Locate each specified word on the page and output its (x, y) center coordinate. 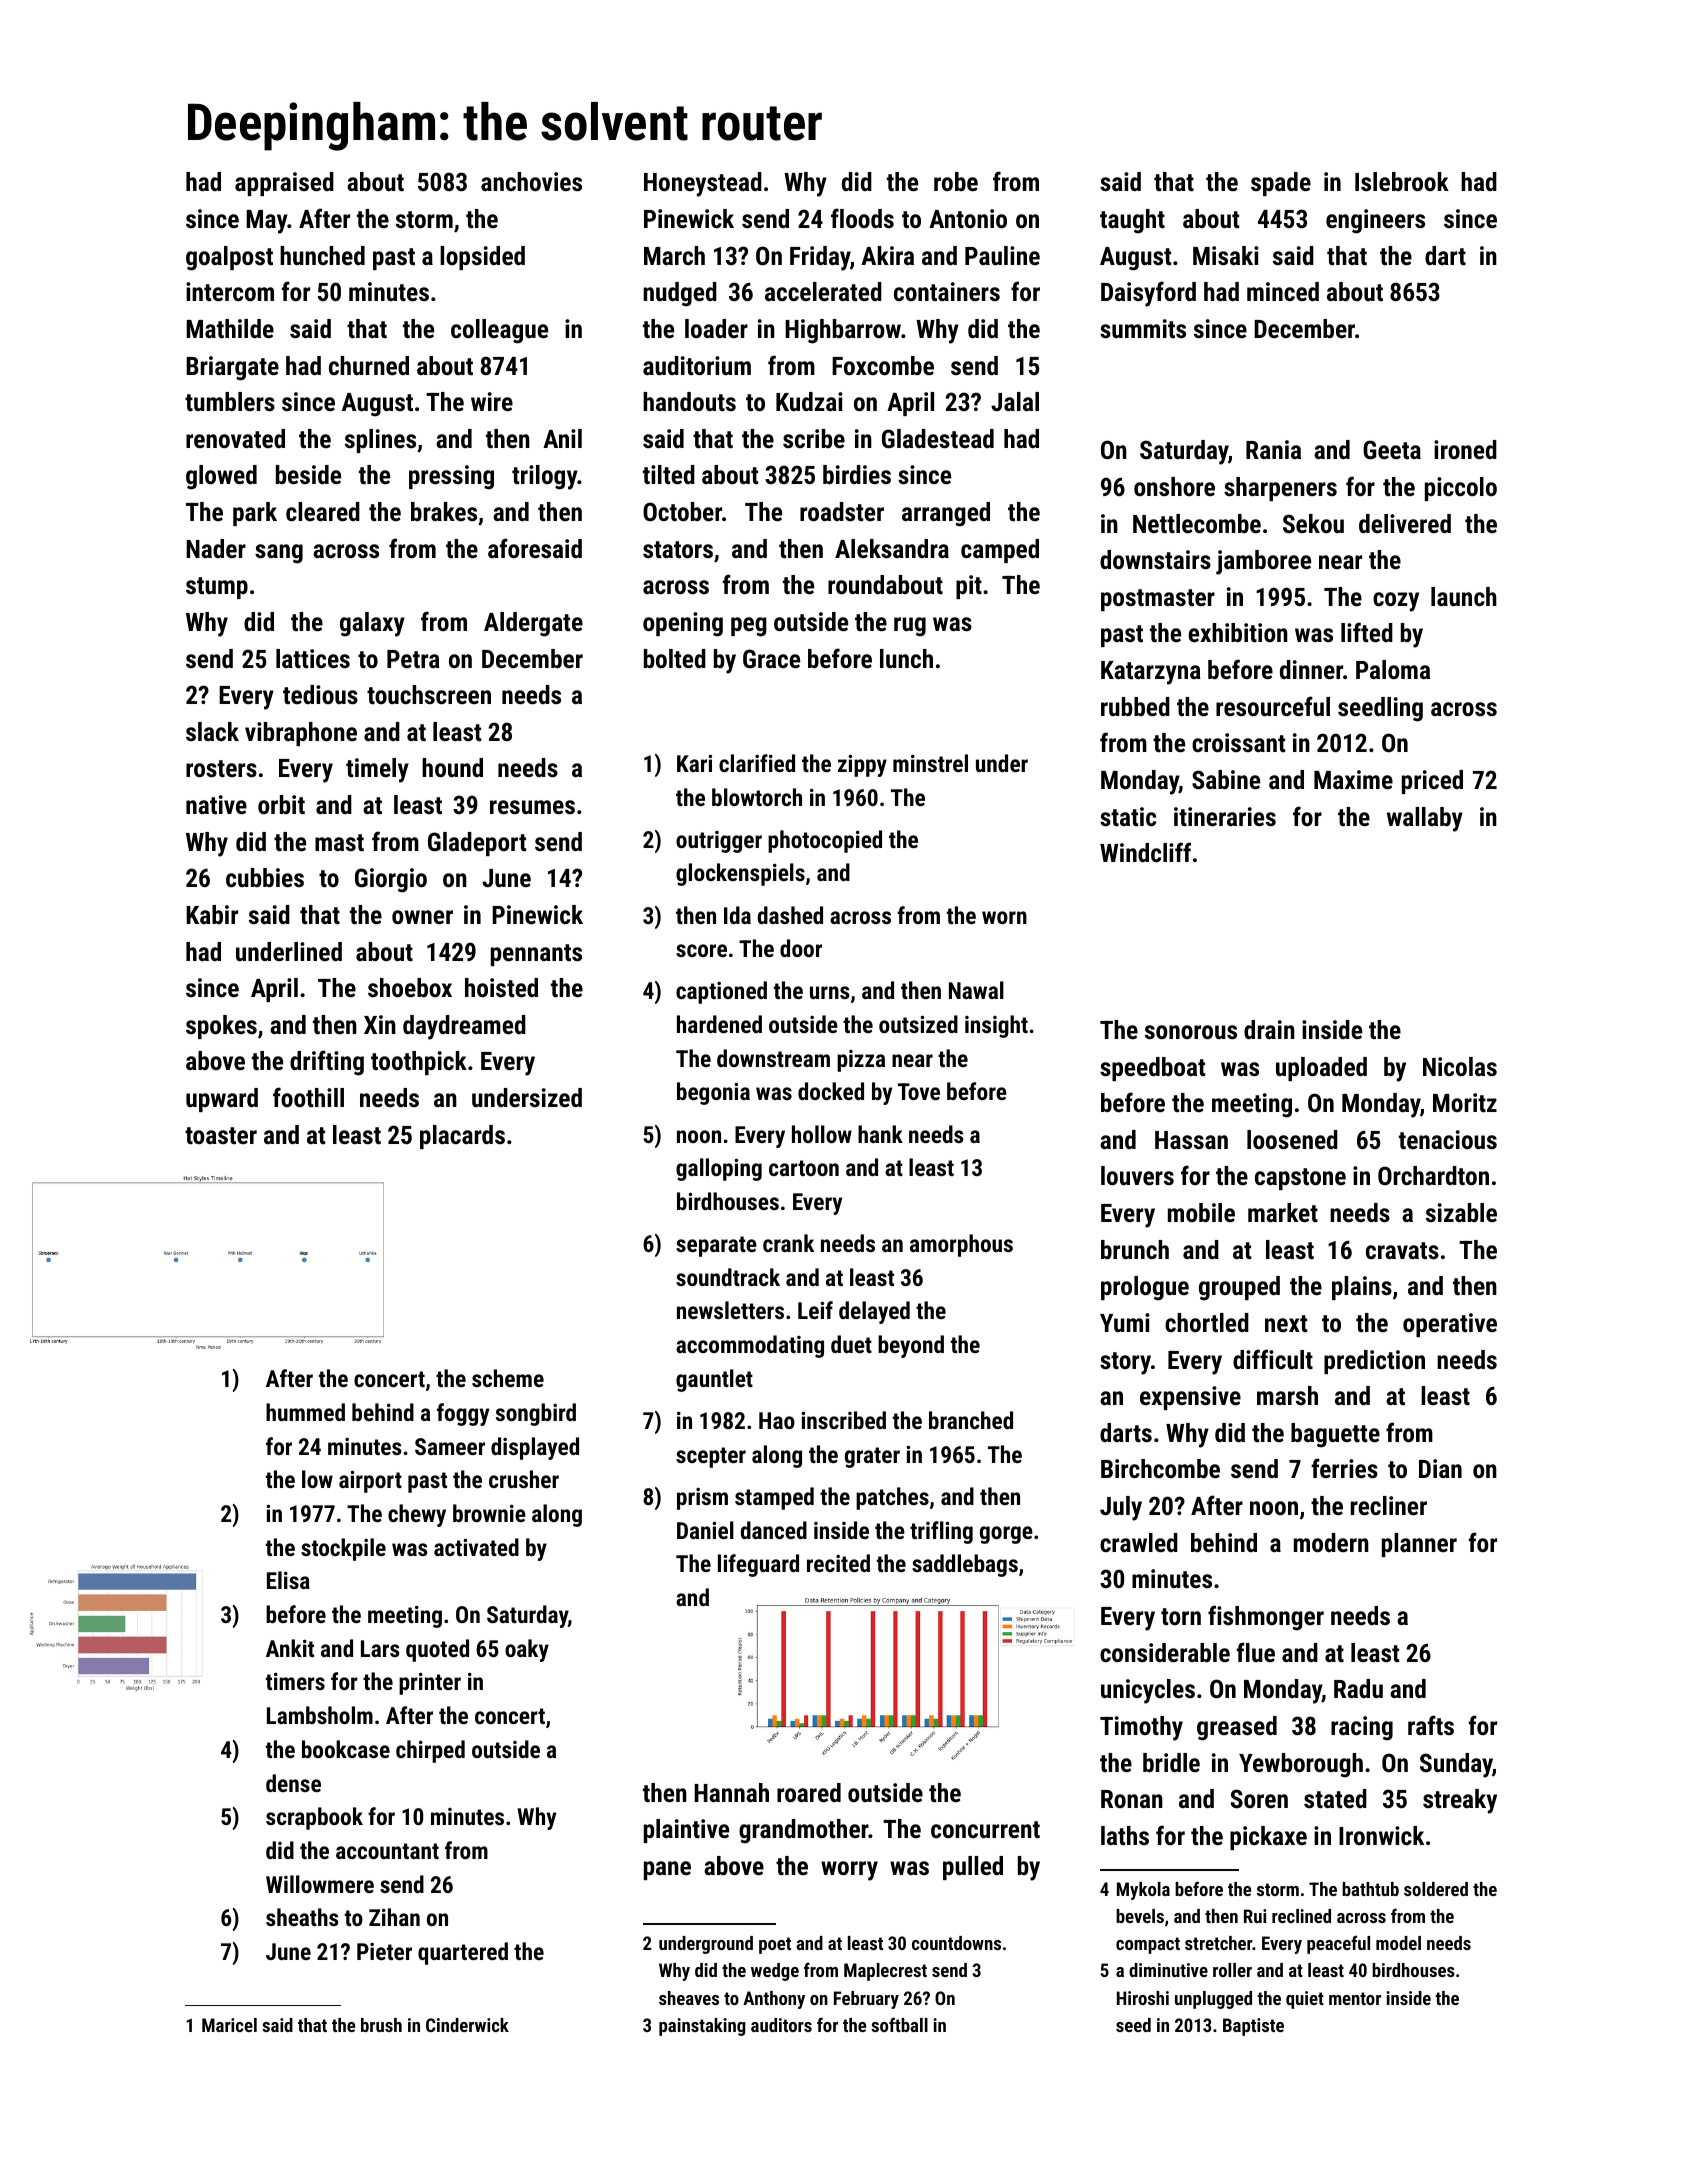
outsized (918, 1024)
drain (1269, 1029)
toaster (221, 1135)
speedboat (1152, 1069)
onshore (1174, 486)
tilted (669, 474)
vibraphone (301, 734)
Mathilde (230, 328)
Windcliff (1145, 852)
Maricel (229, 2025)
